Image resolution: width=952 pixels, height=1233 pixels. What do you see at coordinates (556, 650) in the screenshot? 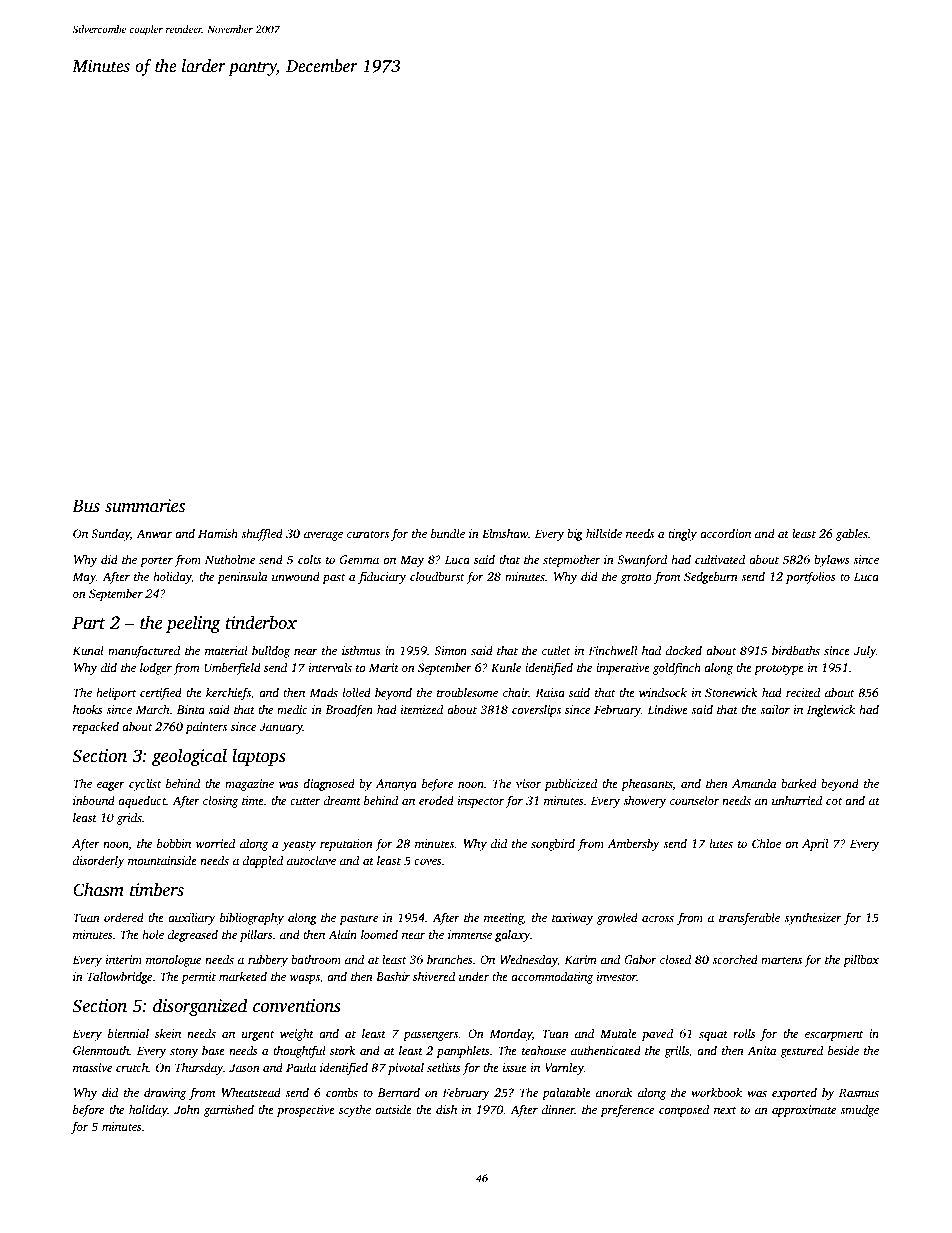
I see `cutlet` at bounding box center [556, 650].
